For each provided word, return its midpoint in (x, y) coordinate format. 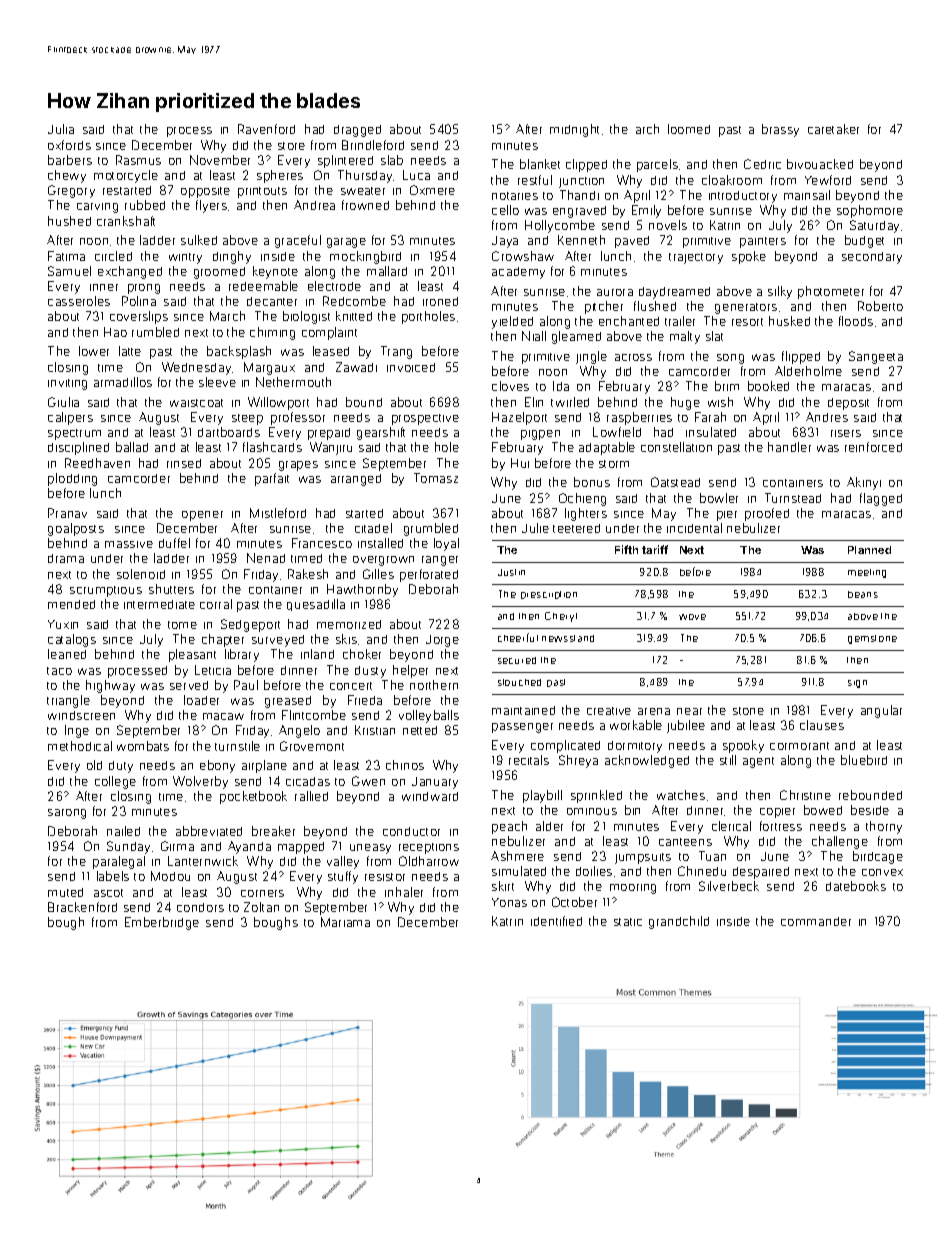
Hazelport (519, 418)
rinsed (184, 463)
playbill (542, 796)
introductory (743, 197)
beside (870, 810)
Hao (115, 332)
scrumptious (106, 591)
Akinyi (864, 483)
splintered (345, 161)
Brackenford (82, 907)
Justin (511, 572)
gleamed (576, 337)
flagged (881, 499)
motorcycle (126, 176)
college (115, 782)
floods (856, 321)
